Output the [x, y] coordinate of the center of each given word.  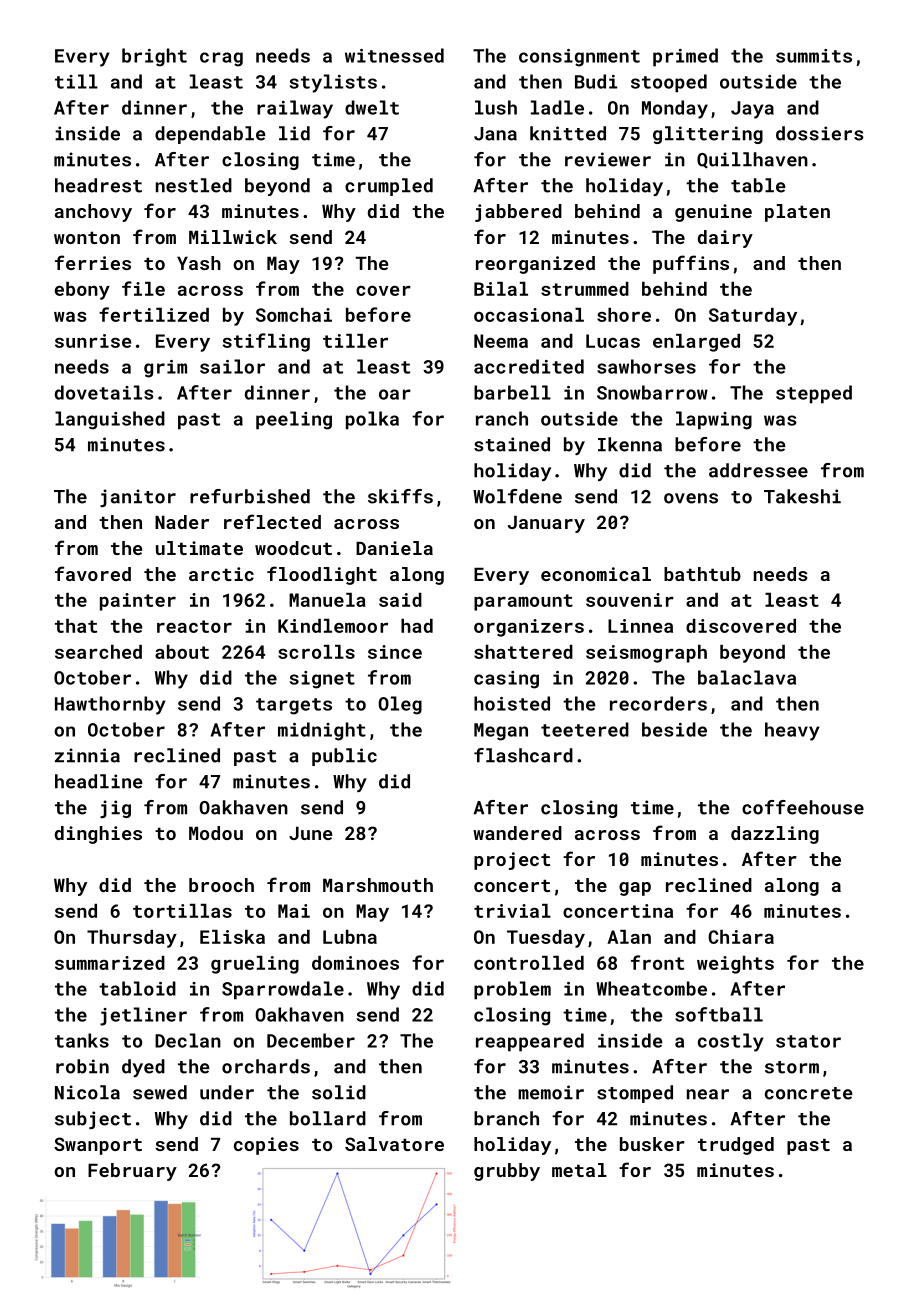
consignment [579, 58]
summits [814, 56]
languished [110, 420]
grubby [507, 1172]
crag [221, 59]
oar [395, 394]
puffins [691, 264]
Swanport [98, 1146]
